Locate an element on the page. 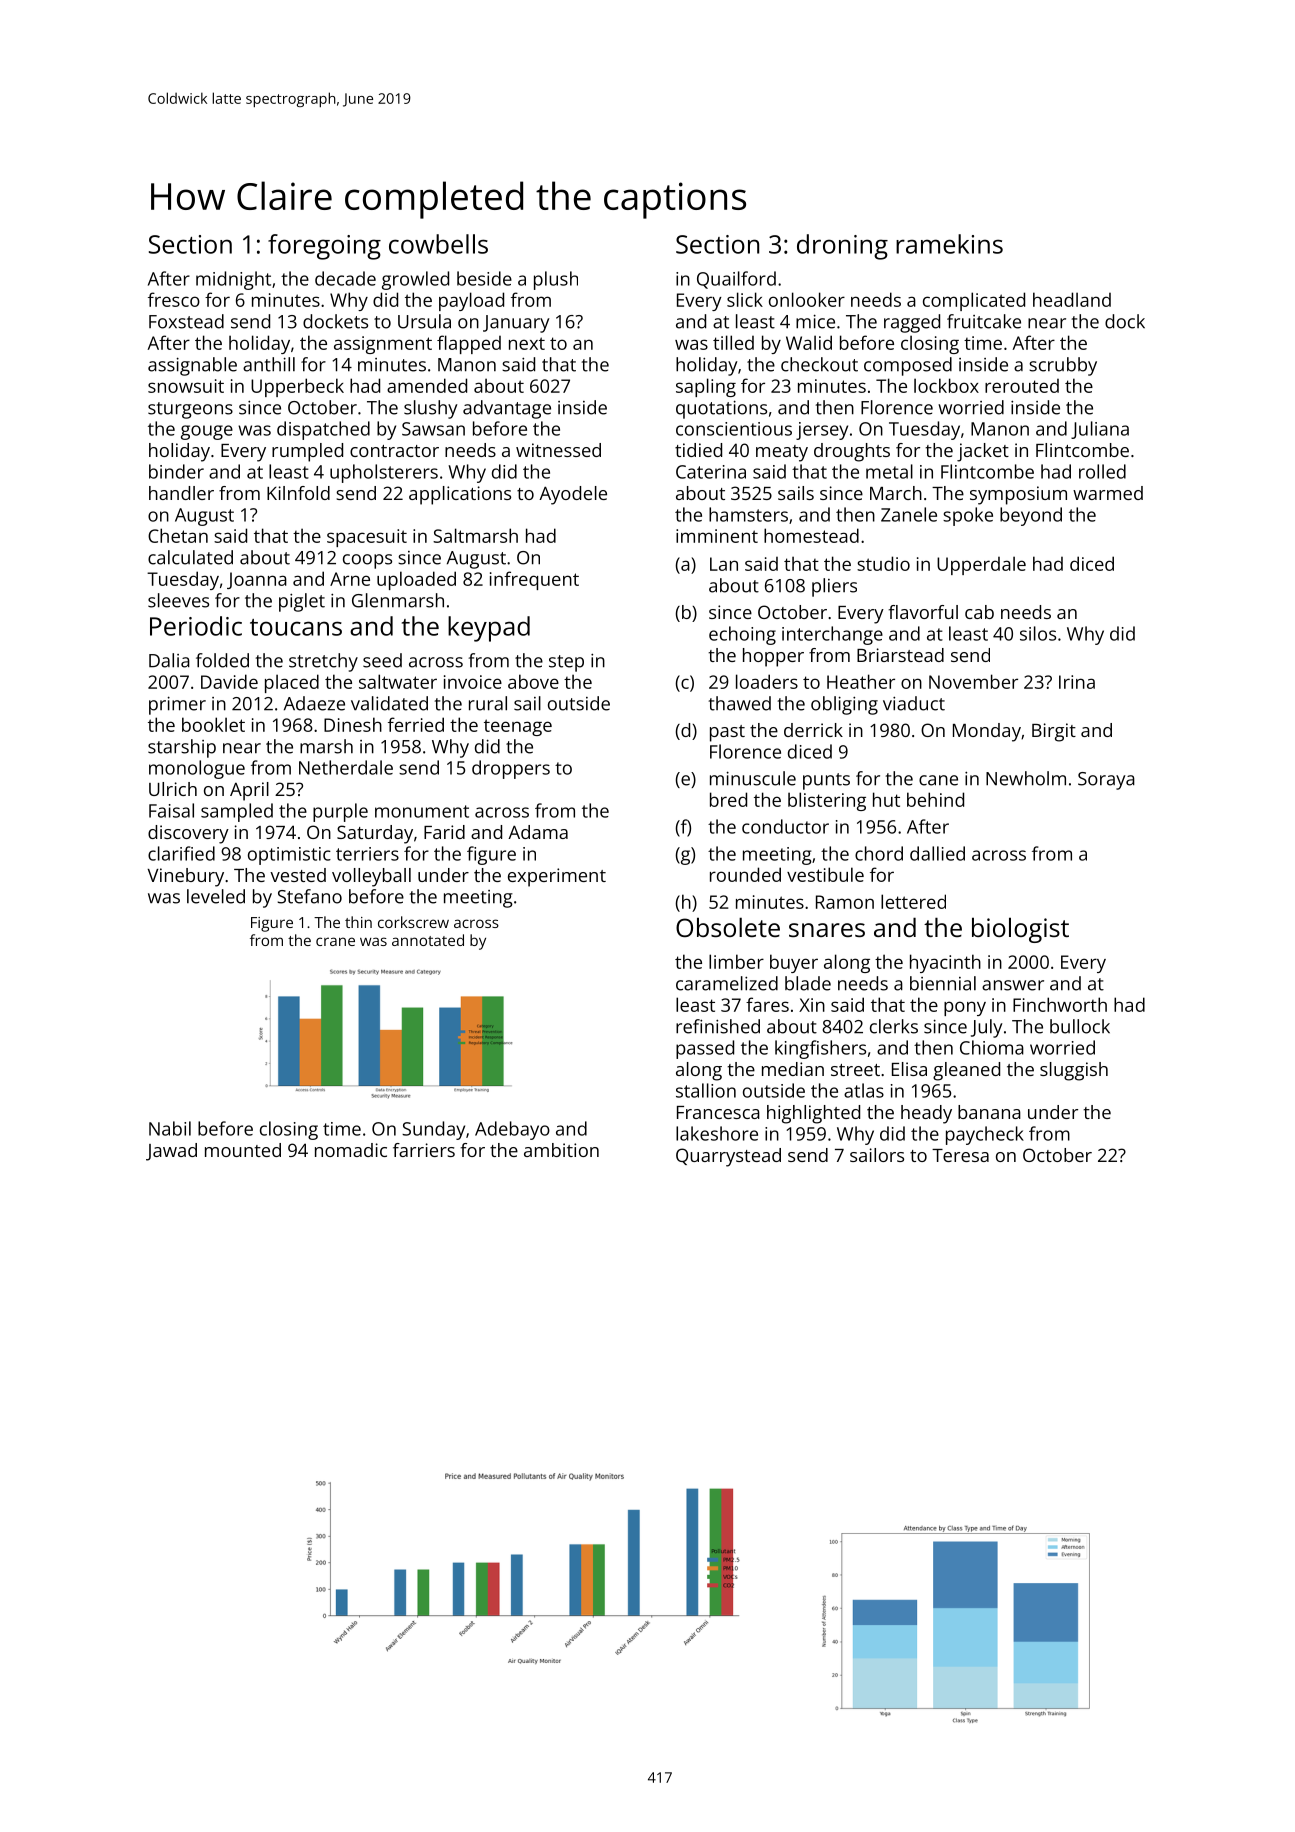 This image has width=1295, height=1832. cowbells is located at coordinates (438, 244).
